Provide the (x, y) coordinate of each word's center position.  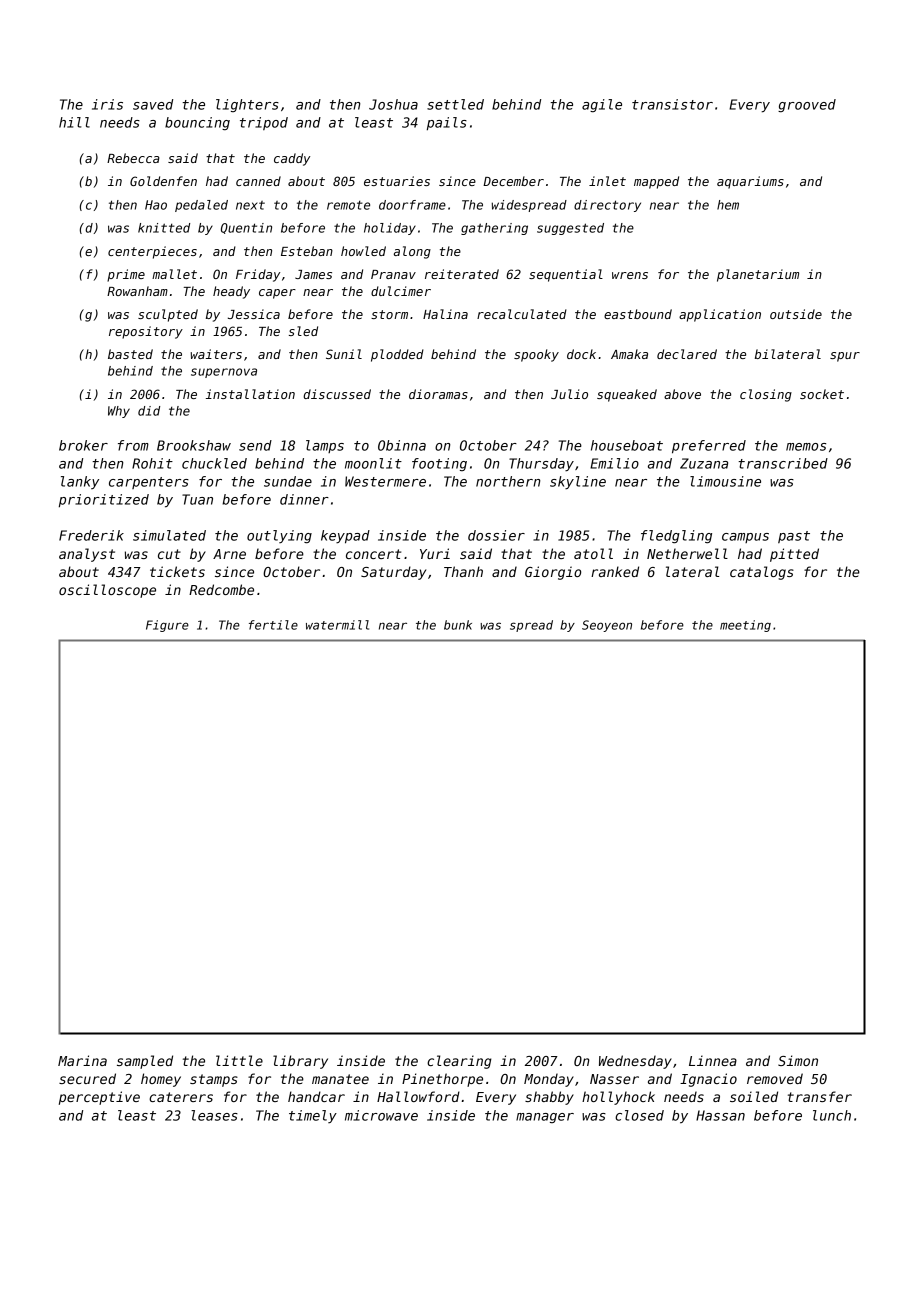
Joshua (393, 104)
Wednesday (635, 1062)
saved (153, 104)
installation (250, 394)
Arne (229, 554)
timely (313, 1116)
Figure (167, 626)
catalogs (762, 573)
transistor (672, 104)
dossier (496, 535)
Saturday (393, 573)
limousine (725, 481)
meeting (745, 626)
